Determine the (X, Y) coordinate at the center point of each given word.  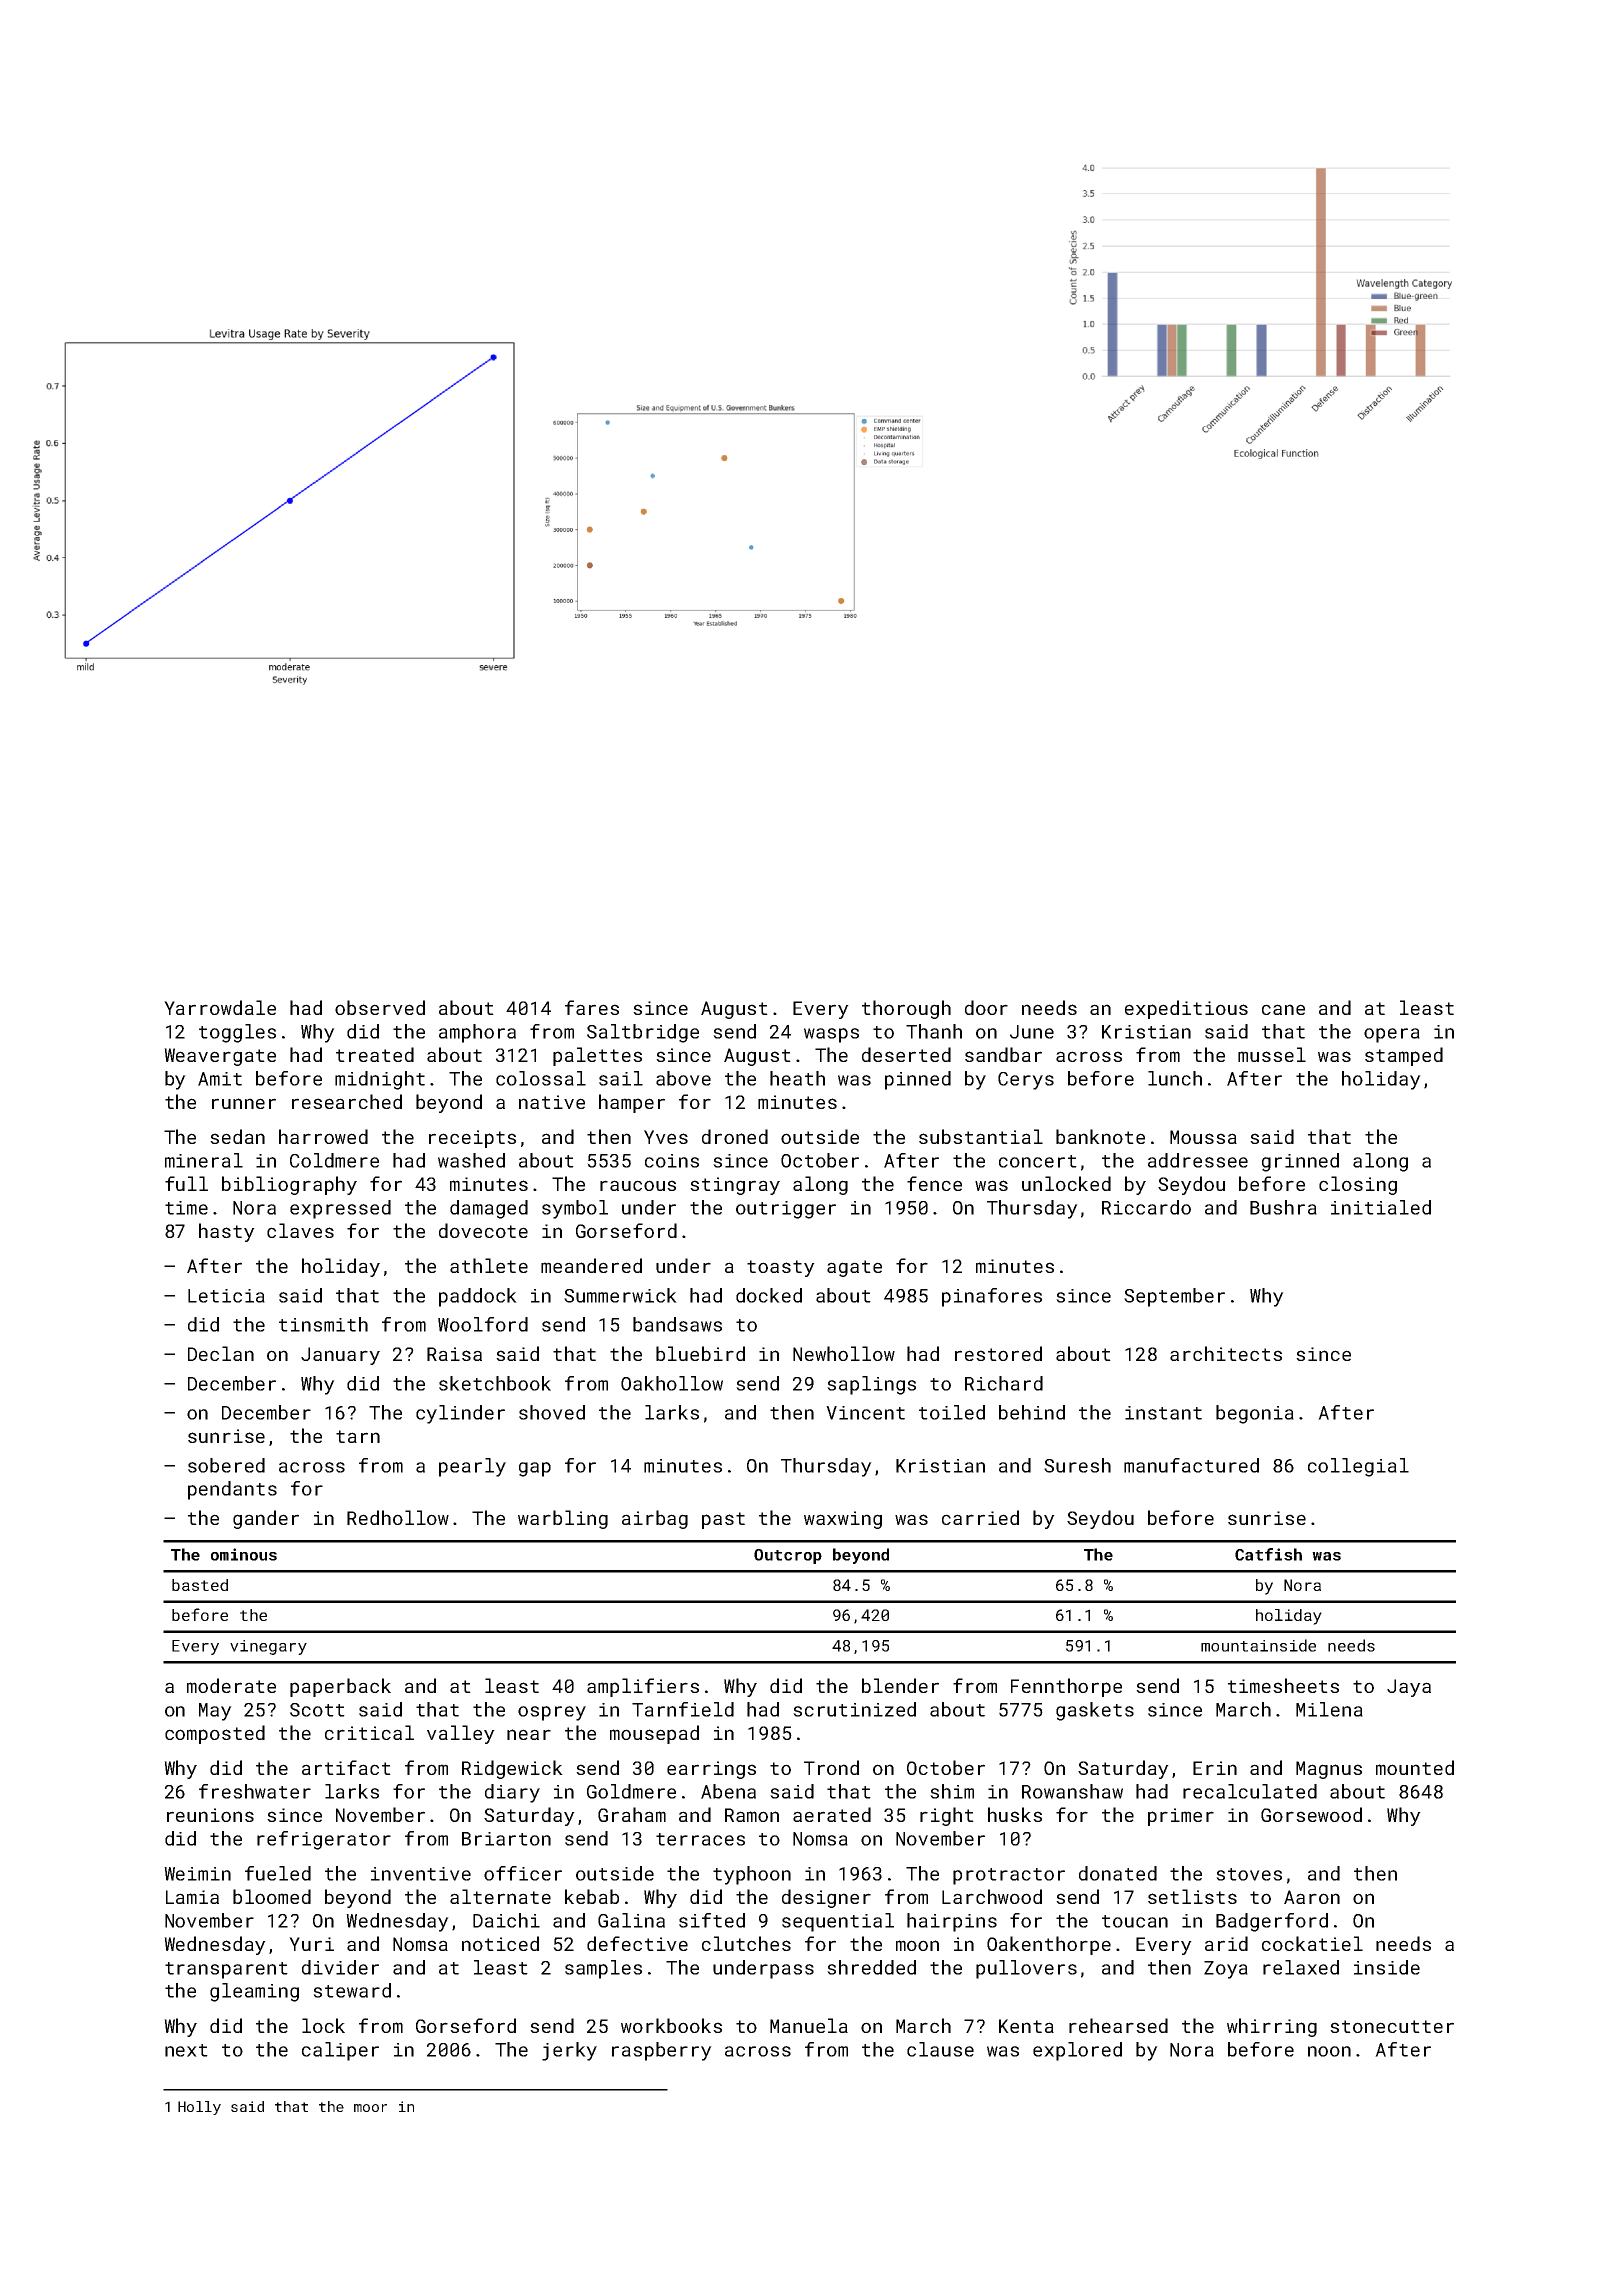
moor (370, 2108)
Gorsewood (1311, 1814)
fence (934, 1183)
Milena (1329, 1709)
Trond (831, 1767)
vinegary (268, 1647)
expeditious (1186, 1009)
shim (952, 1791)
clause (940, 2049)
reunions (210, 1815)
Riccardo (1146, 1207)
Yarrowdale (220, 1007)
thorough (906, 1009)
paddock (478, 1297)
